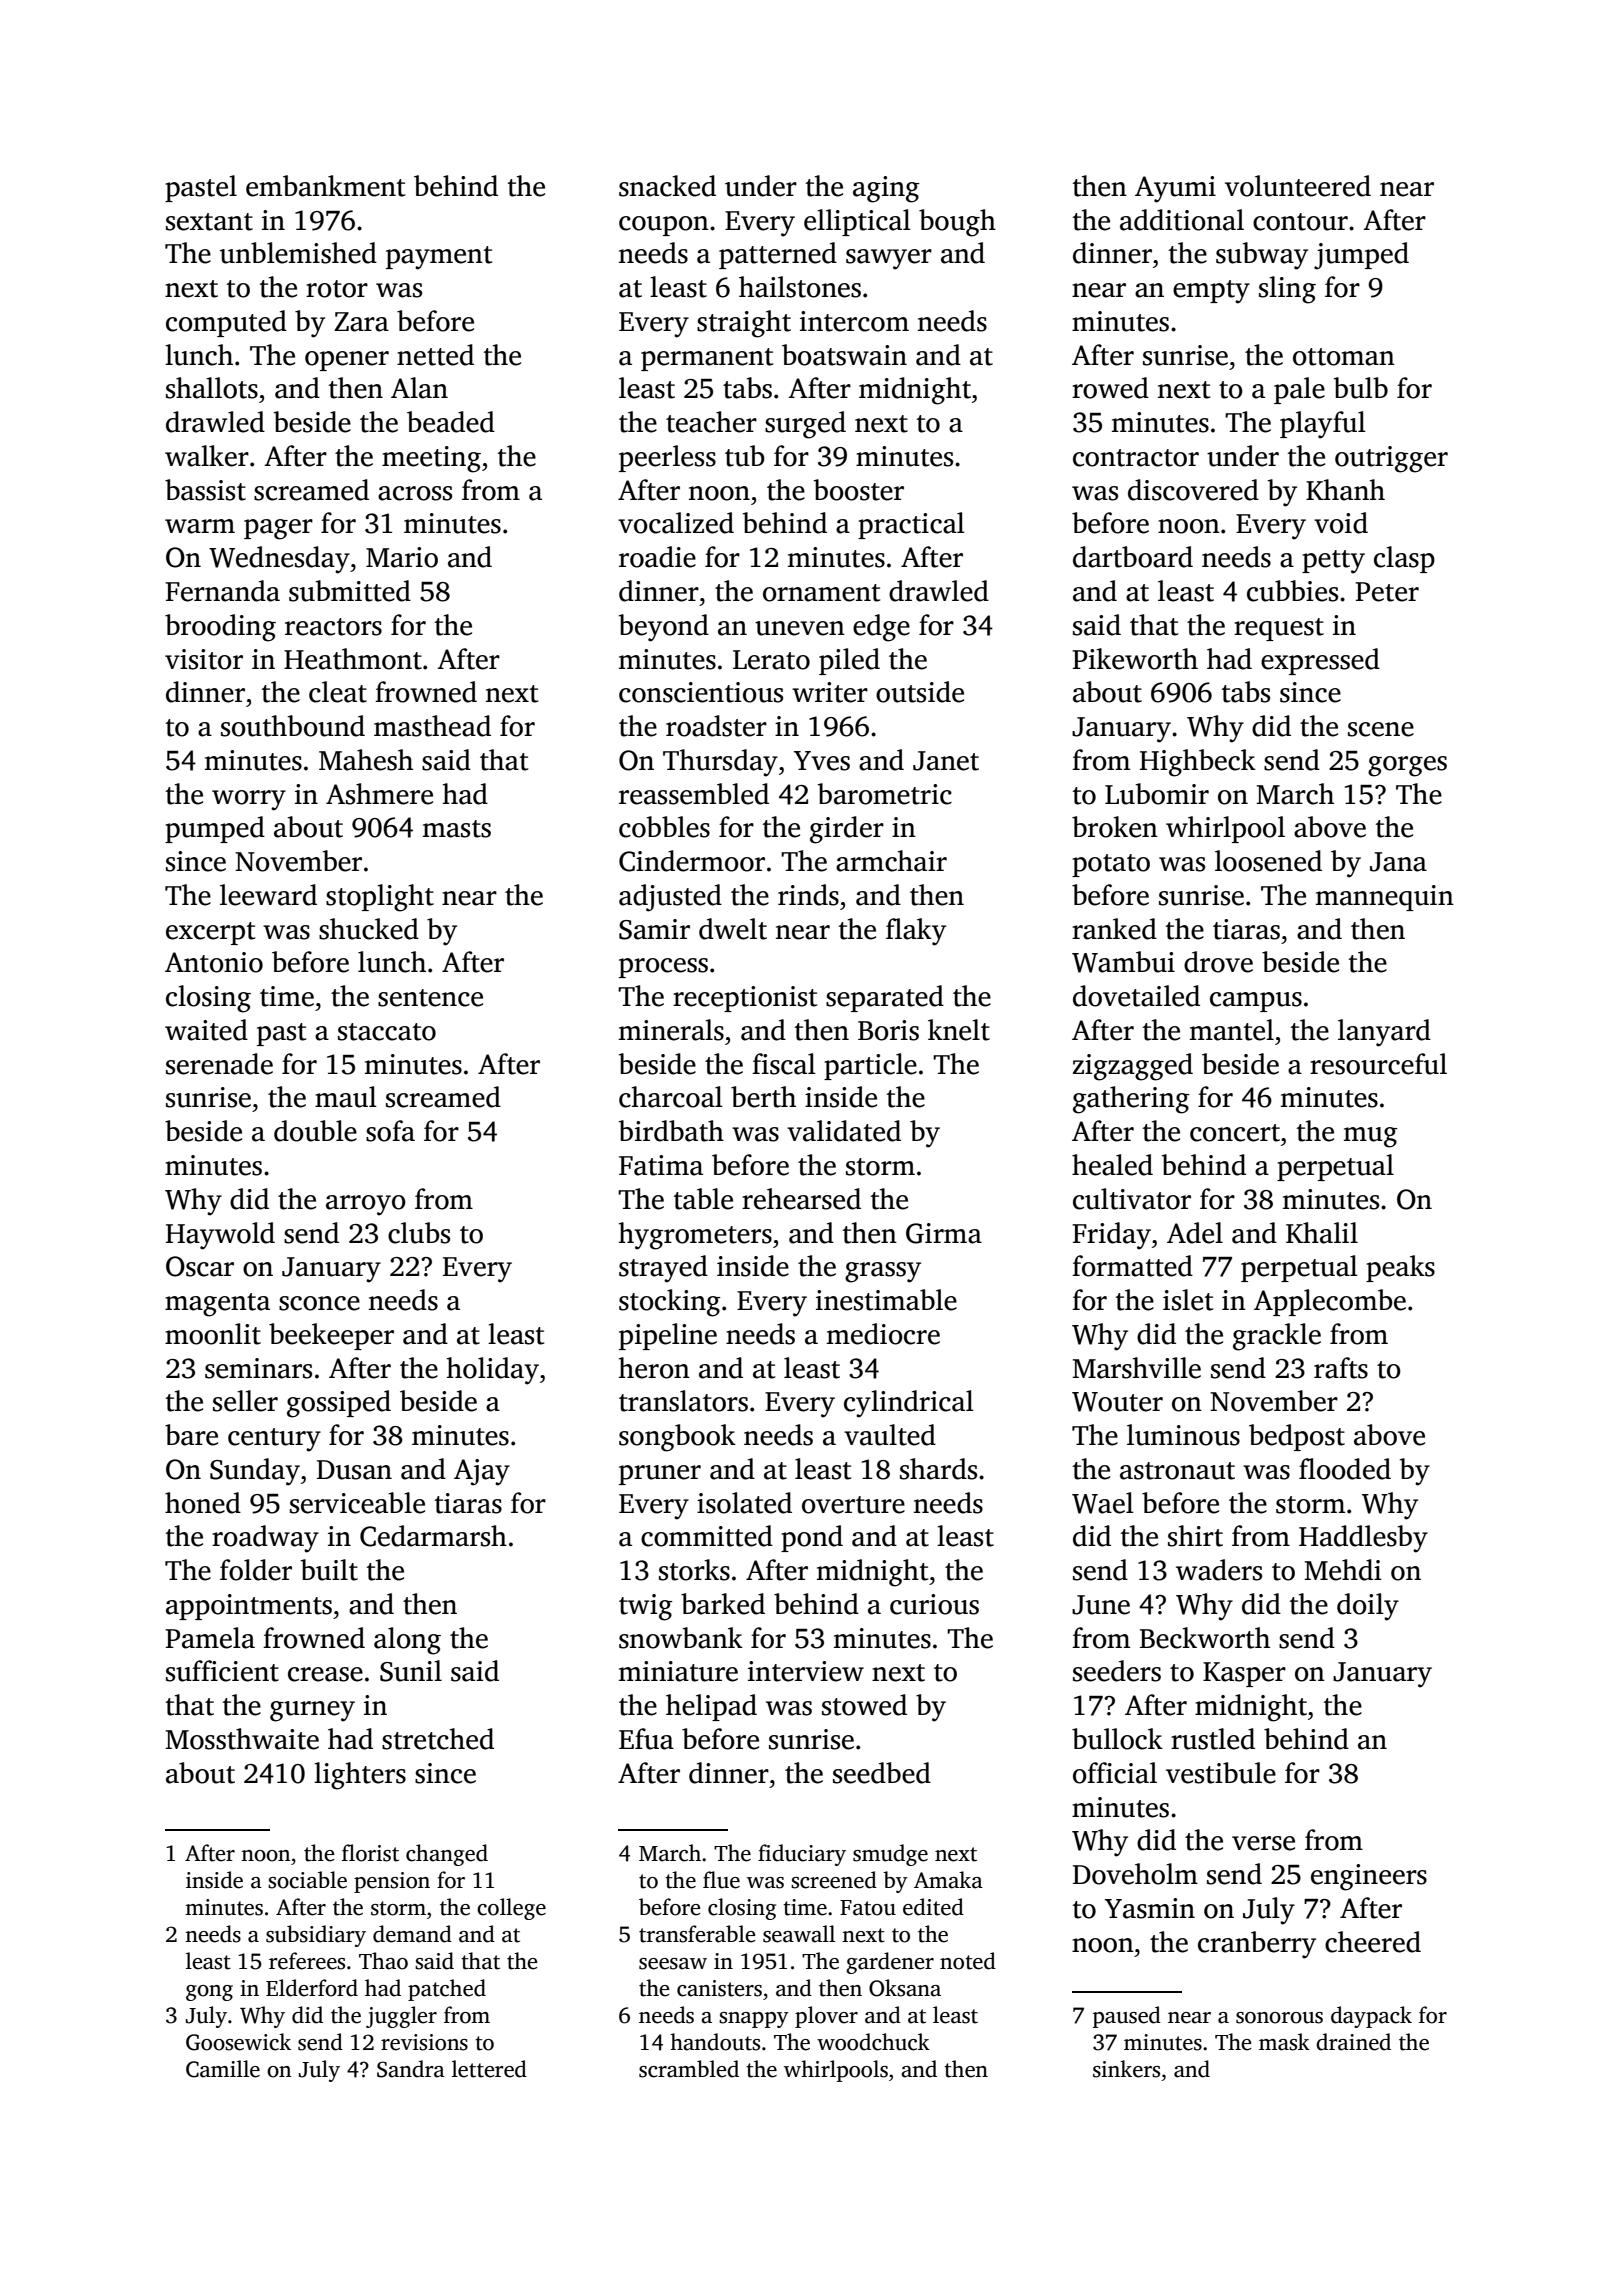 This page has height=2292, width=1620. Describe the element at coordinates (692, 861) in the page. I see `Cindermoor` at that location.
